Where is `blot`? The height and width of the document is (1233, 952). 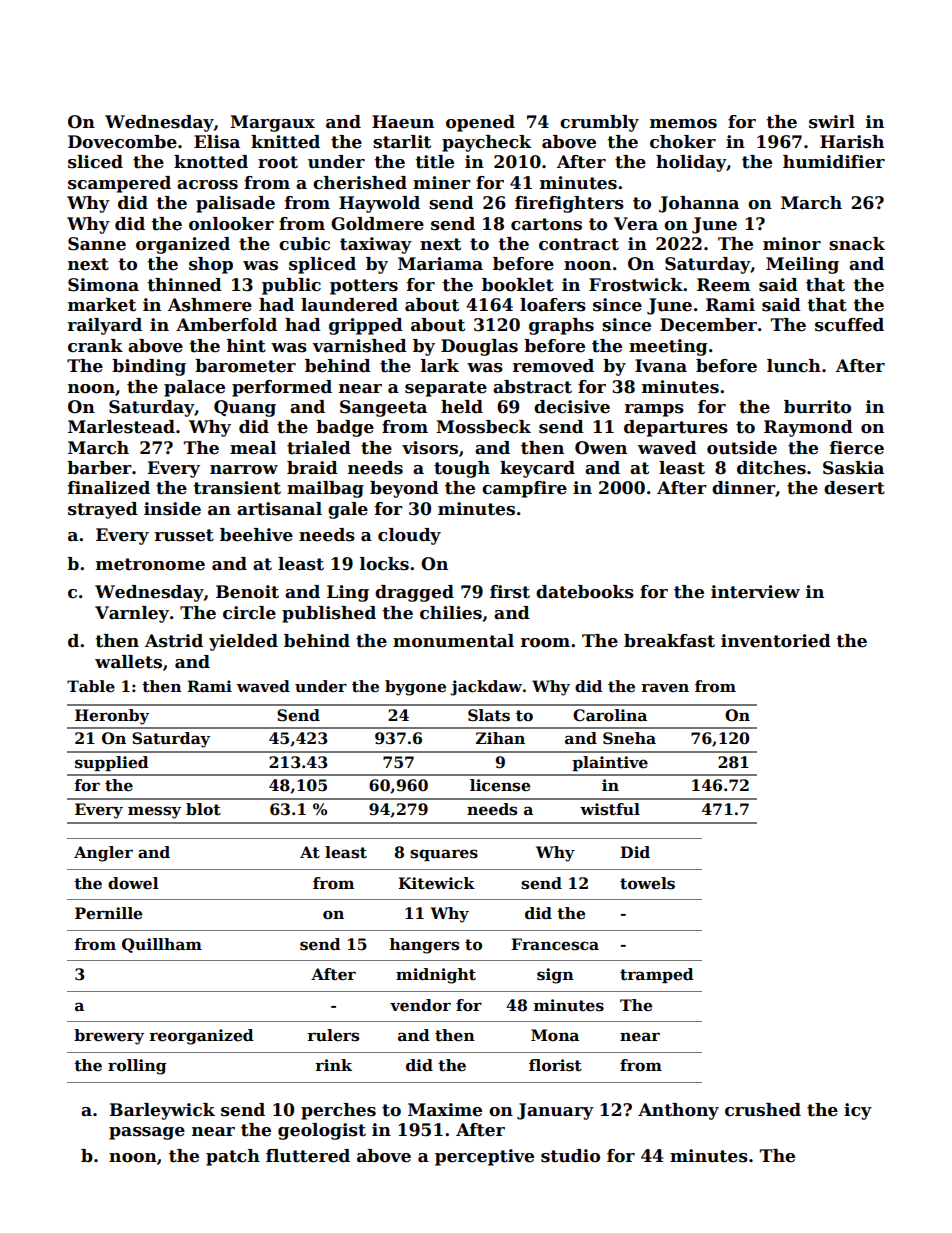
blot is located at coordinates (203, 809).
